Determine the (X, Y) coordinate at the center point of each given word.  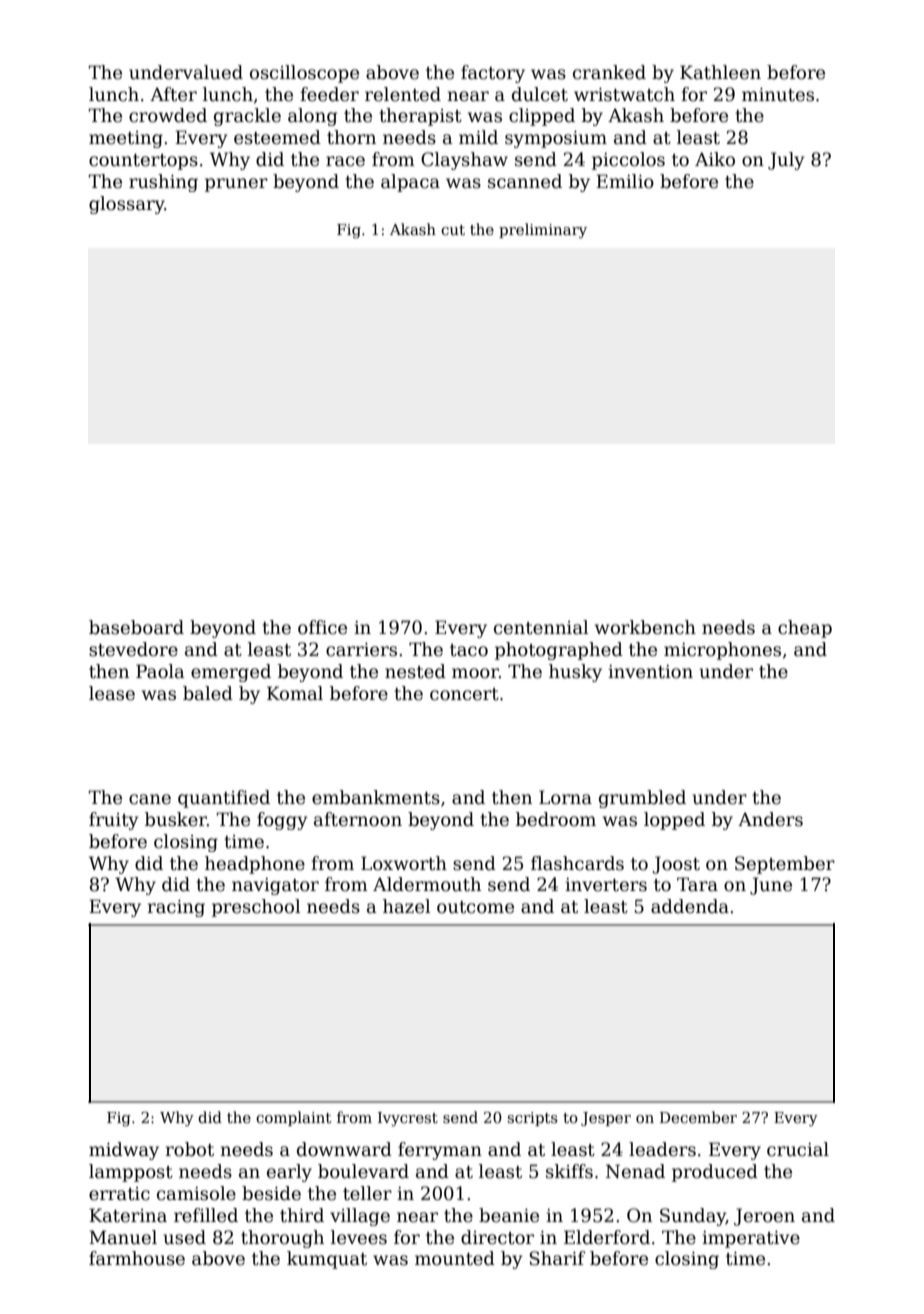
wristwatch (624, 94)
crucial (798, 1149)
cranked (609, 72)
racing (176, 908)
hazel (407, 906)
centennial (541, 627)
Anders (770, 819)
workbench (645, 627)
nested (415, 671)
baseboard (136, 627)
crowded (168, 115)
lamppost (131, 1173)
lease (112, 693)
